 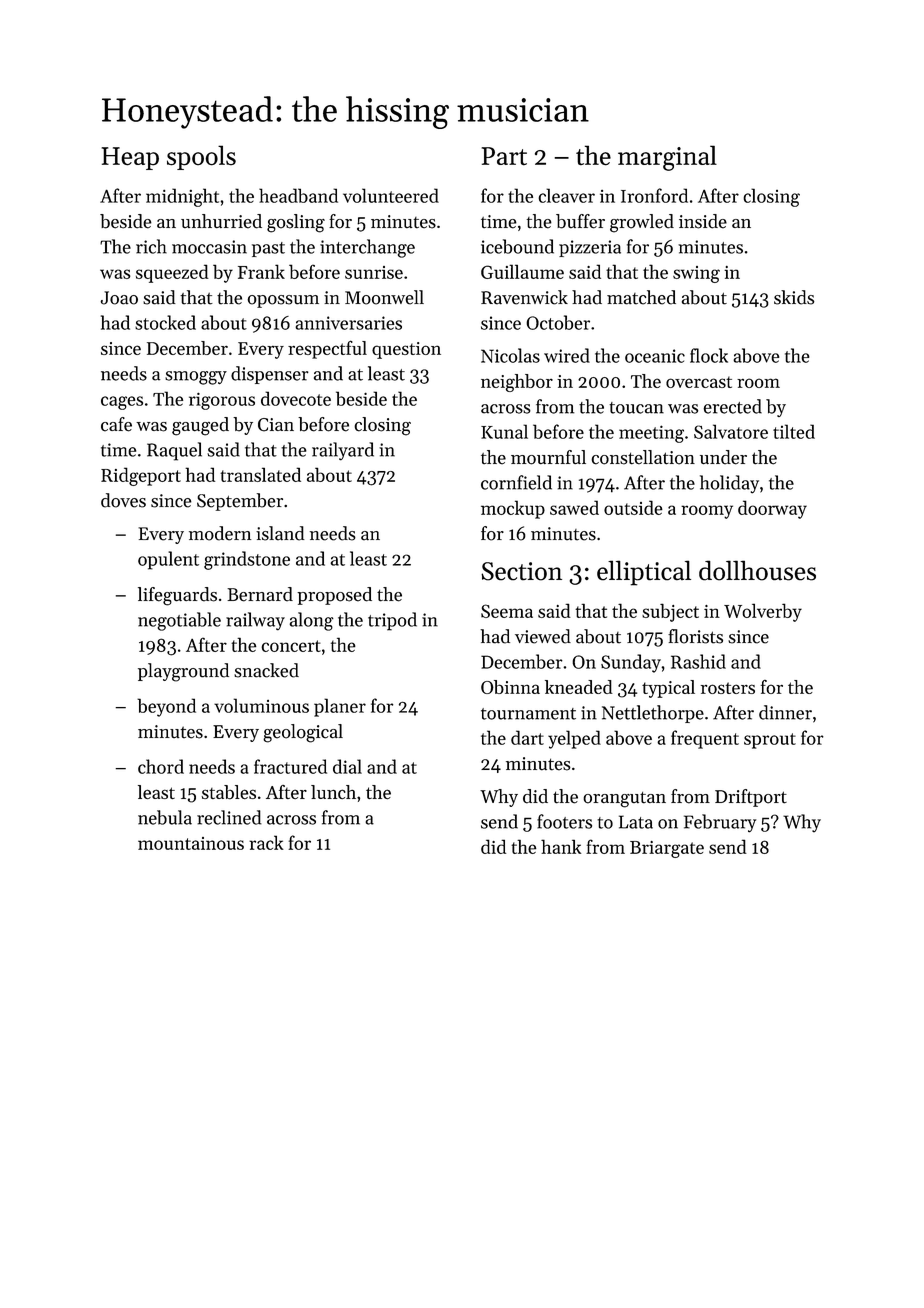 I want to click on marginal, so click(x=667, y=158).
